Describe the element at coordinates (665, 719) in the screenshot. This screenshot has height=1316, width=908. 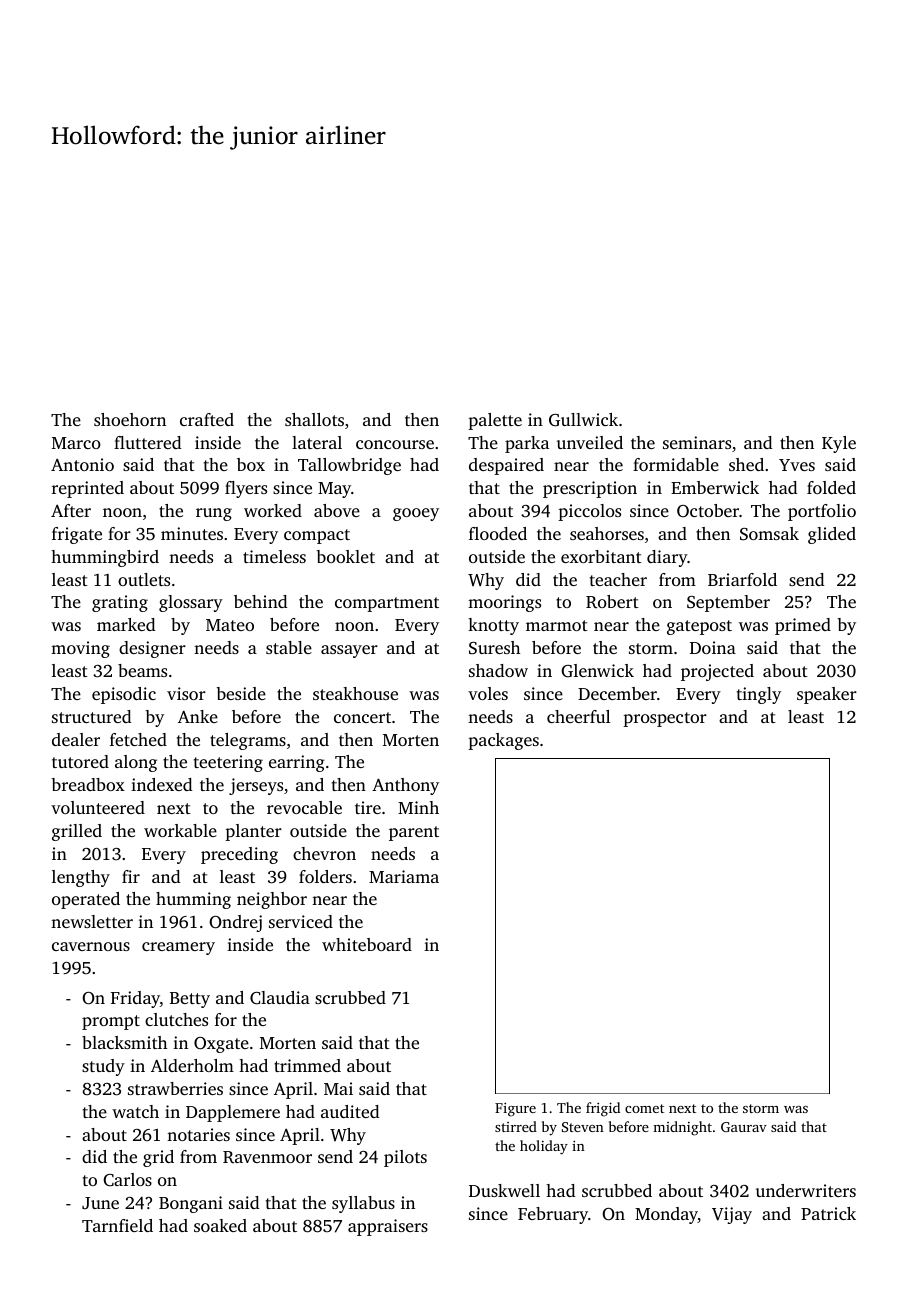
I see `prospector` at that location.
